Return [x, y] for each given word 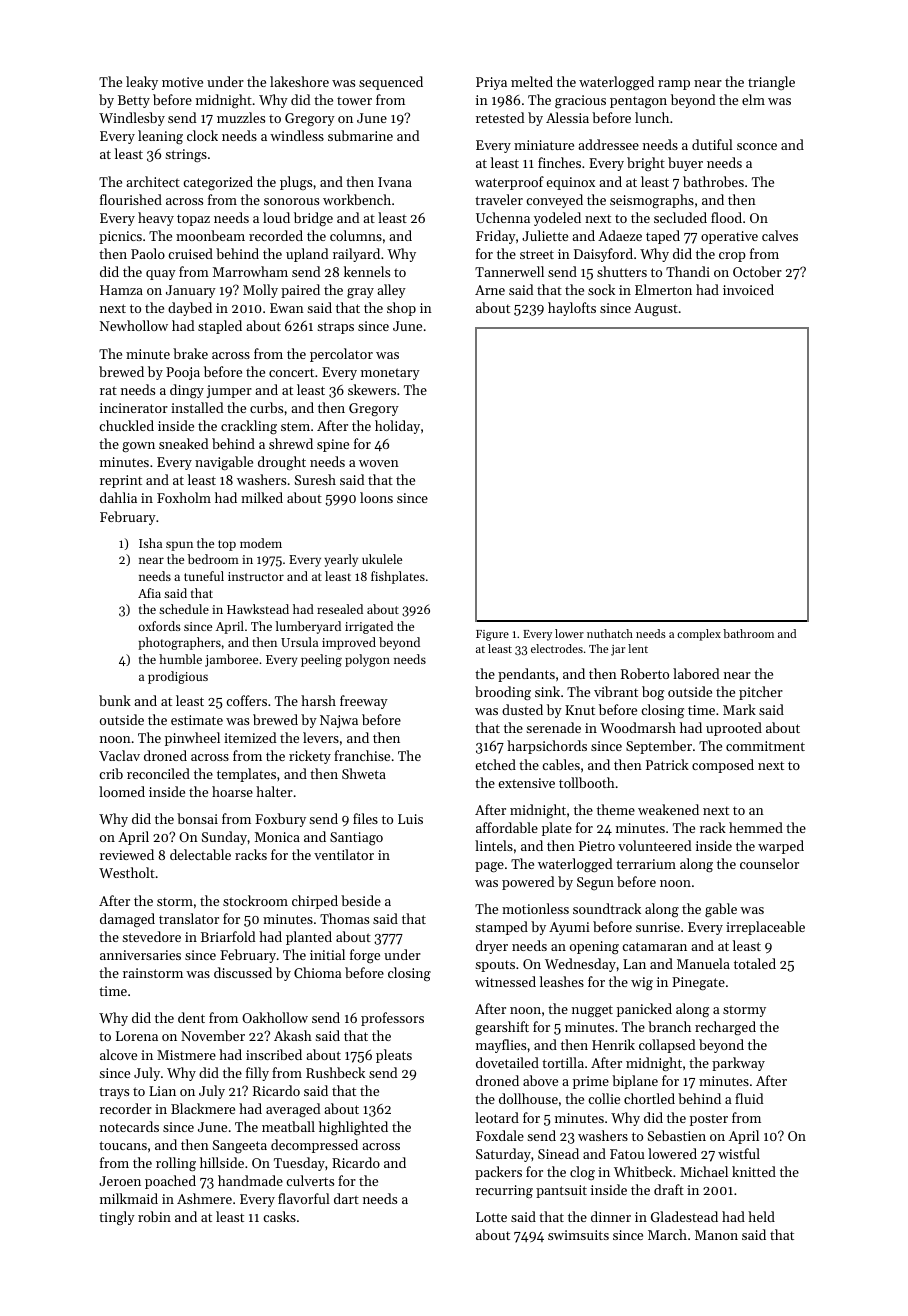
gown [138, 447]
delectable [200, 854]
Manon [716, 1235]
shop [401, 309]
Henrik [613, 1044]
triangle [771, 83]
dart [346, 1198]
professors [392, 1019]
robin [154, 1216]
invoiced [748, 289]
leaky [142, 83]
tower [354, 100]
